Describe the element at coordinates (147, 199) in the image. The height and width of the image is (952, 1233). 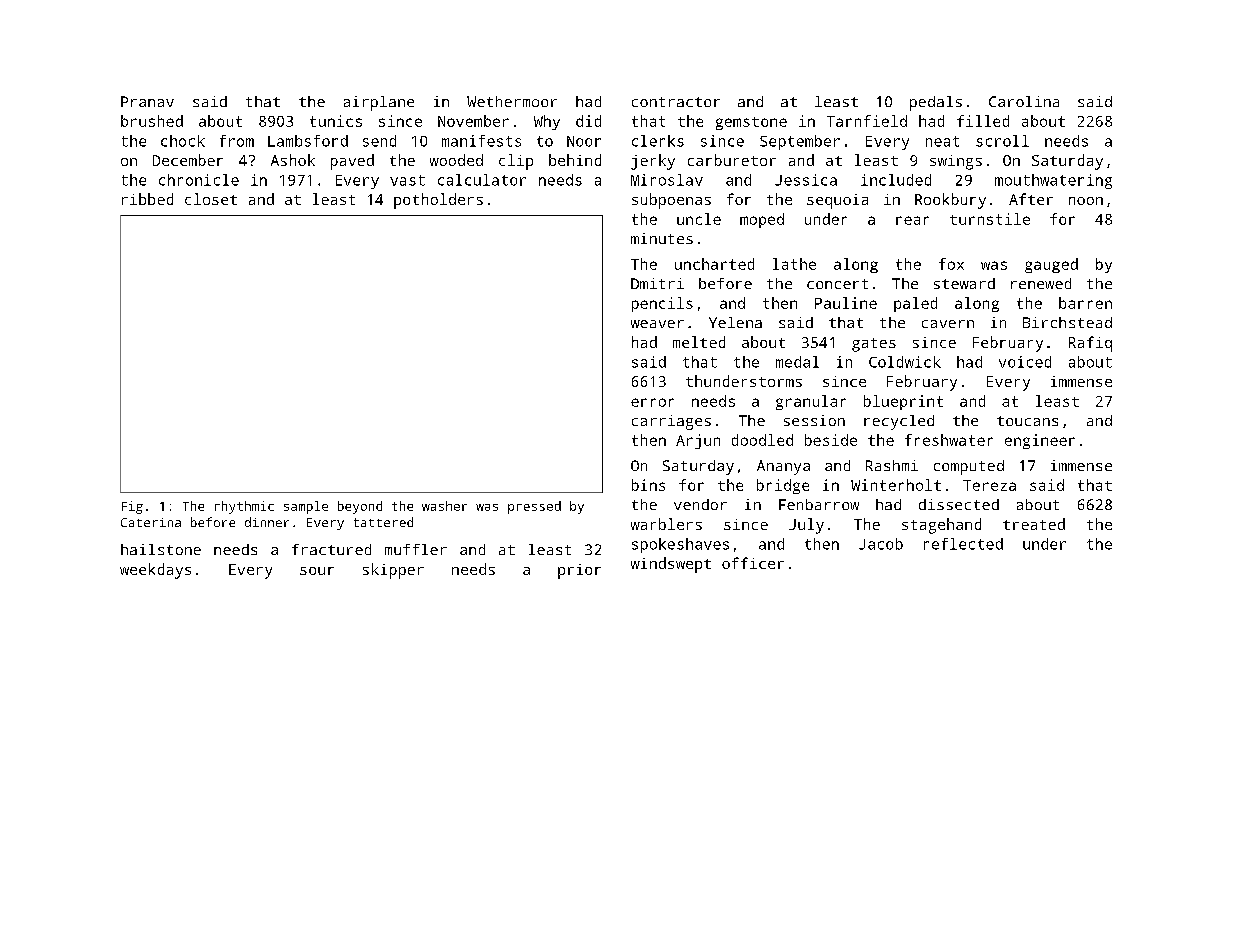
I see `ribbed` at that location.
